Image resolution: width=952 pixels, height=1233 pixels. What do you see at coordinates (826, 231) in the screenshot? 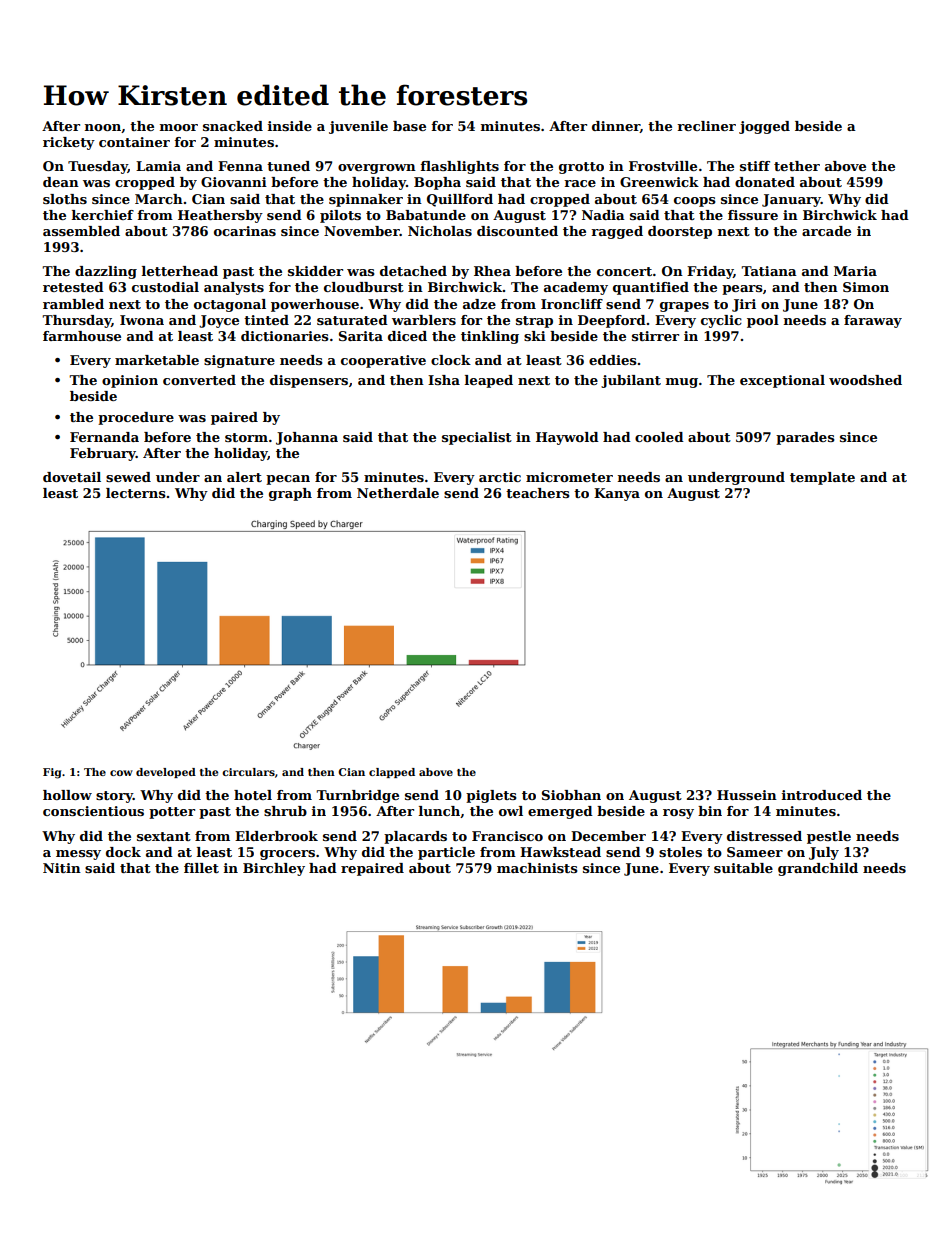
I see `arcade` at bounding box center [826, 231].
